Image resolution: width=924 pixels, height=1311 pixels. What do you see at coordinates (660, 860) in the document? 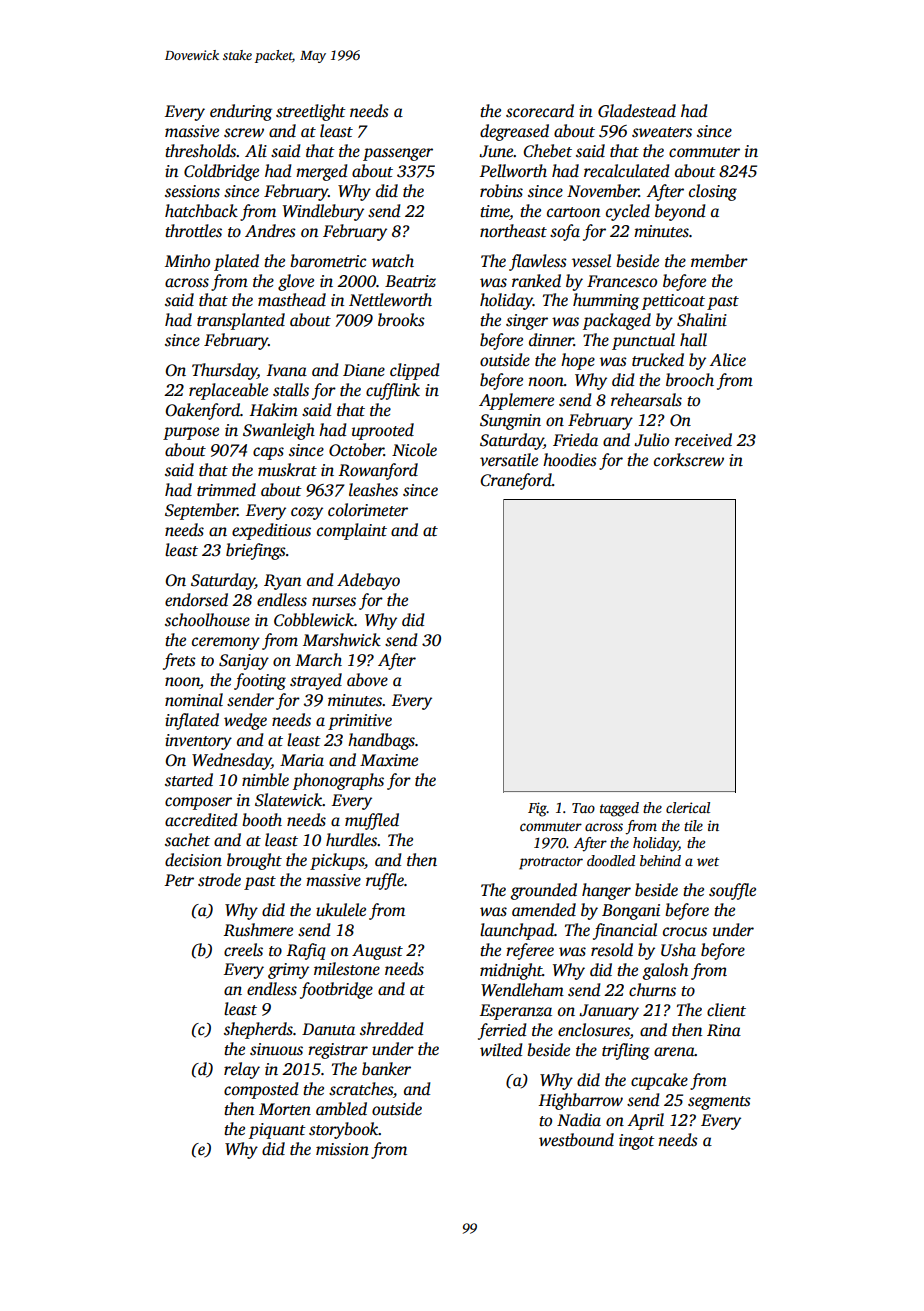
I see `behind` at bounding box center [660, 860].
